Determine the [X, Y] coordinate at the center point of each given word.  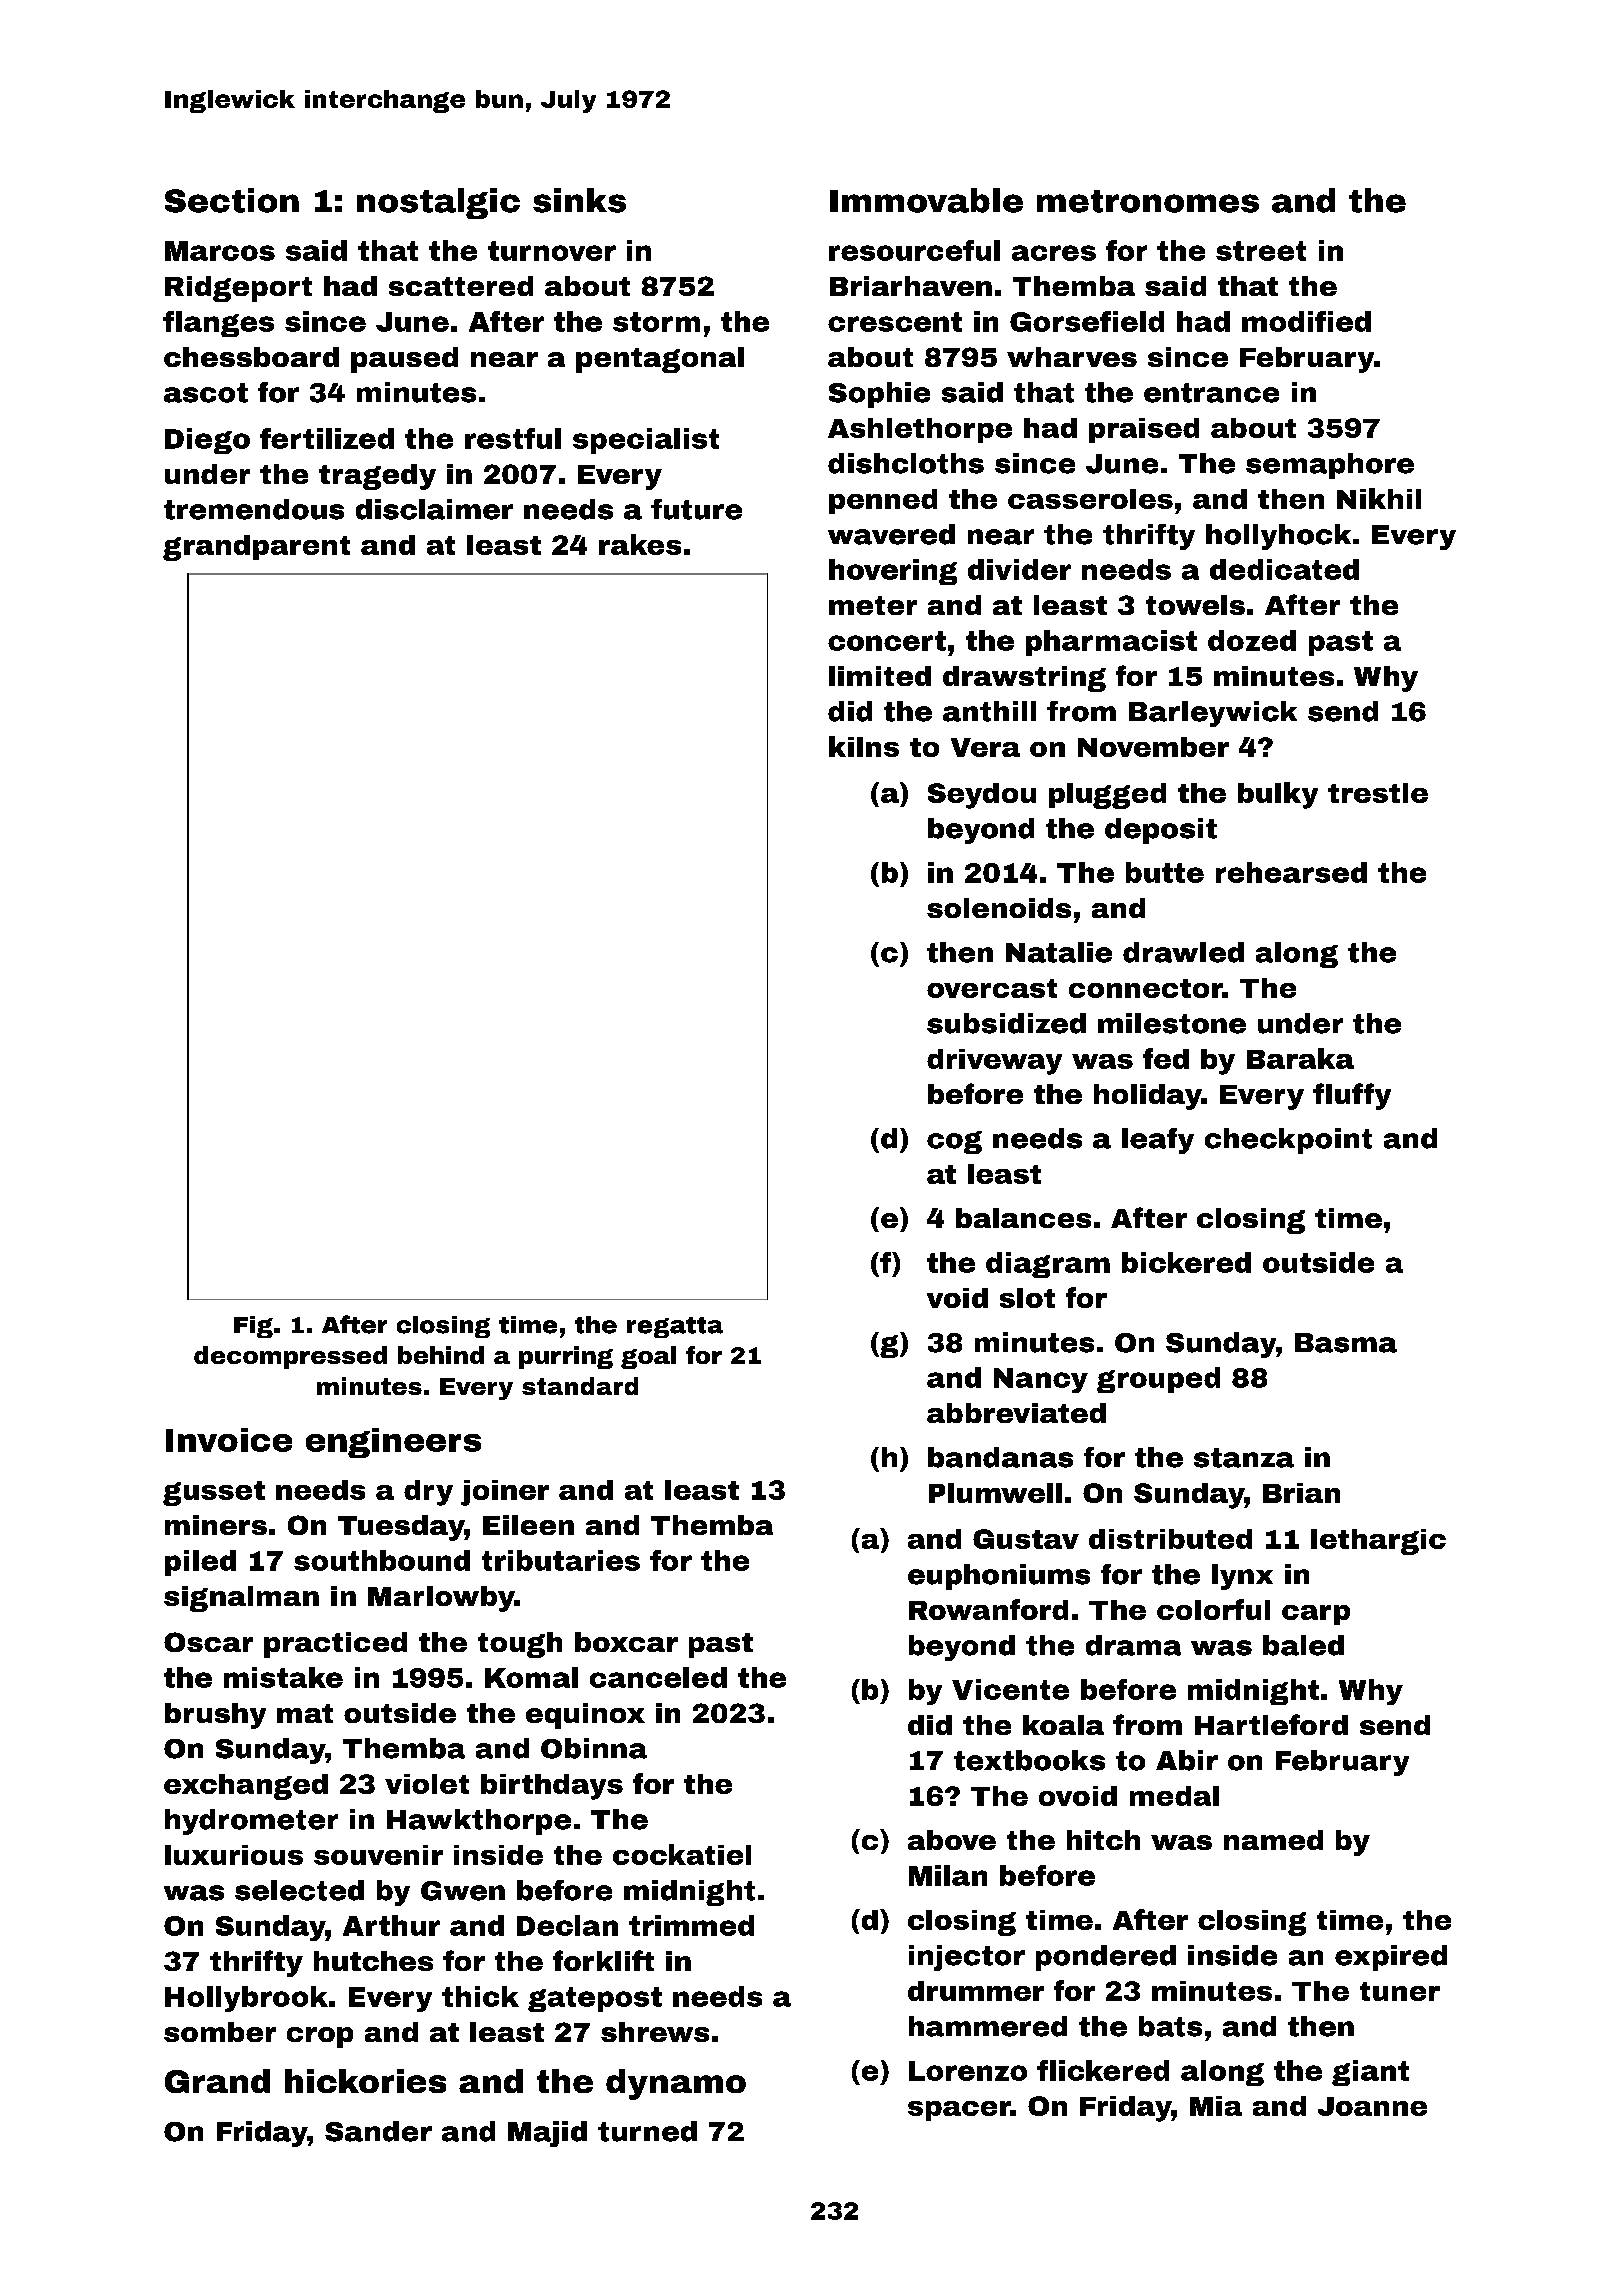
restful [513, 438]
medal [1174, 1796]
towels [1195, 605]
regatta [675, 1327]
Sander [378, 2131]
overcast [992, 988]
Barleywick [1213, 714]
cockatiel [682, 1854]
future [696, 509]
